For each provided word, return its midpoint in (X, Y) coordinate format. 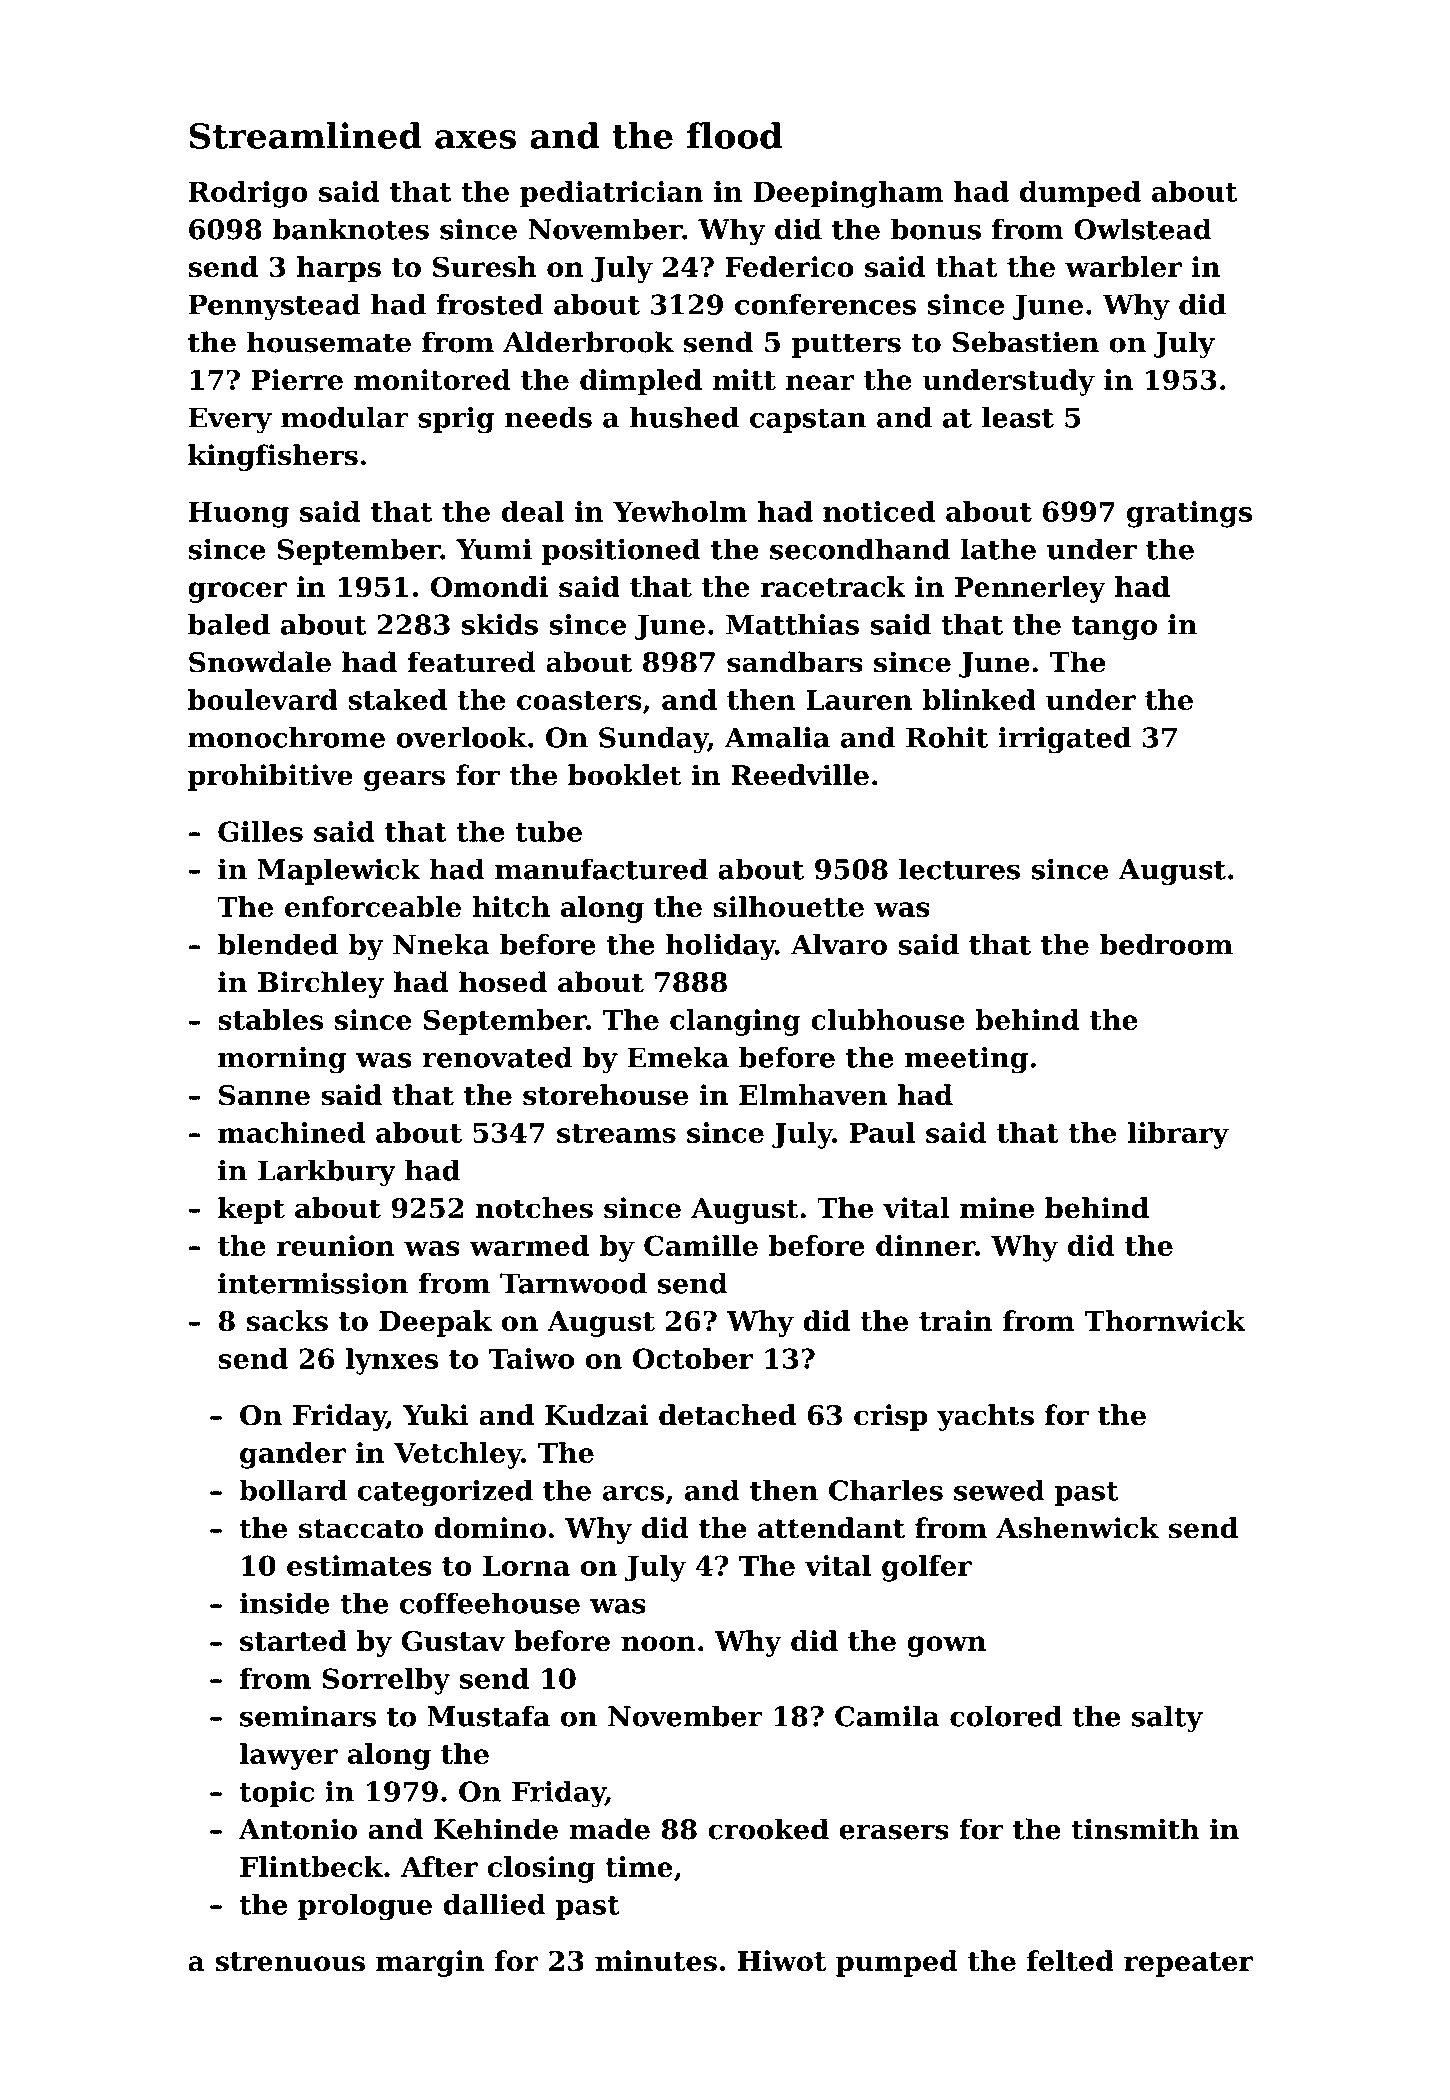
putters (846, 345)
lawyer (289, 1756)
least (1018, 417)
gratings (1189, 514)
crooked (768, 1829)
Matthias (792, 624)
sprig (456, 420)
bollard (293, 1490)
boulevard (263, 699)
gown (946, 1646)
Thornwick (1165, 1321)
